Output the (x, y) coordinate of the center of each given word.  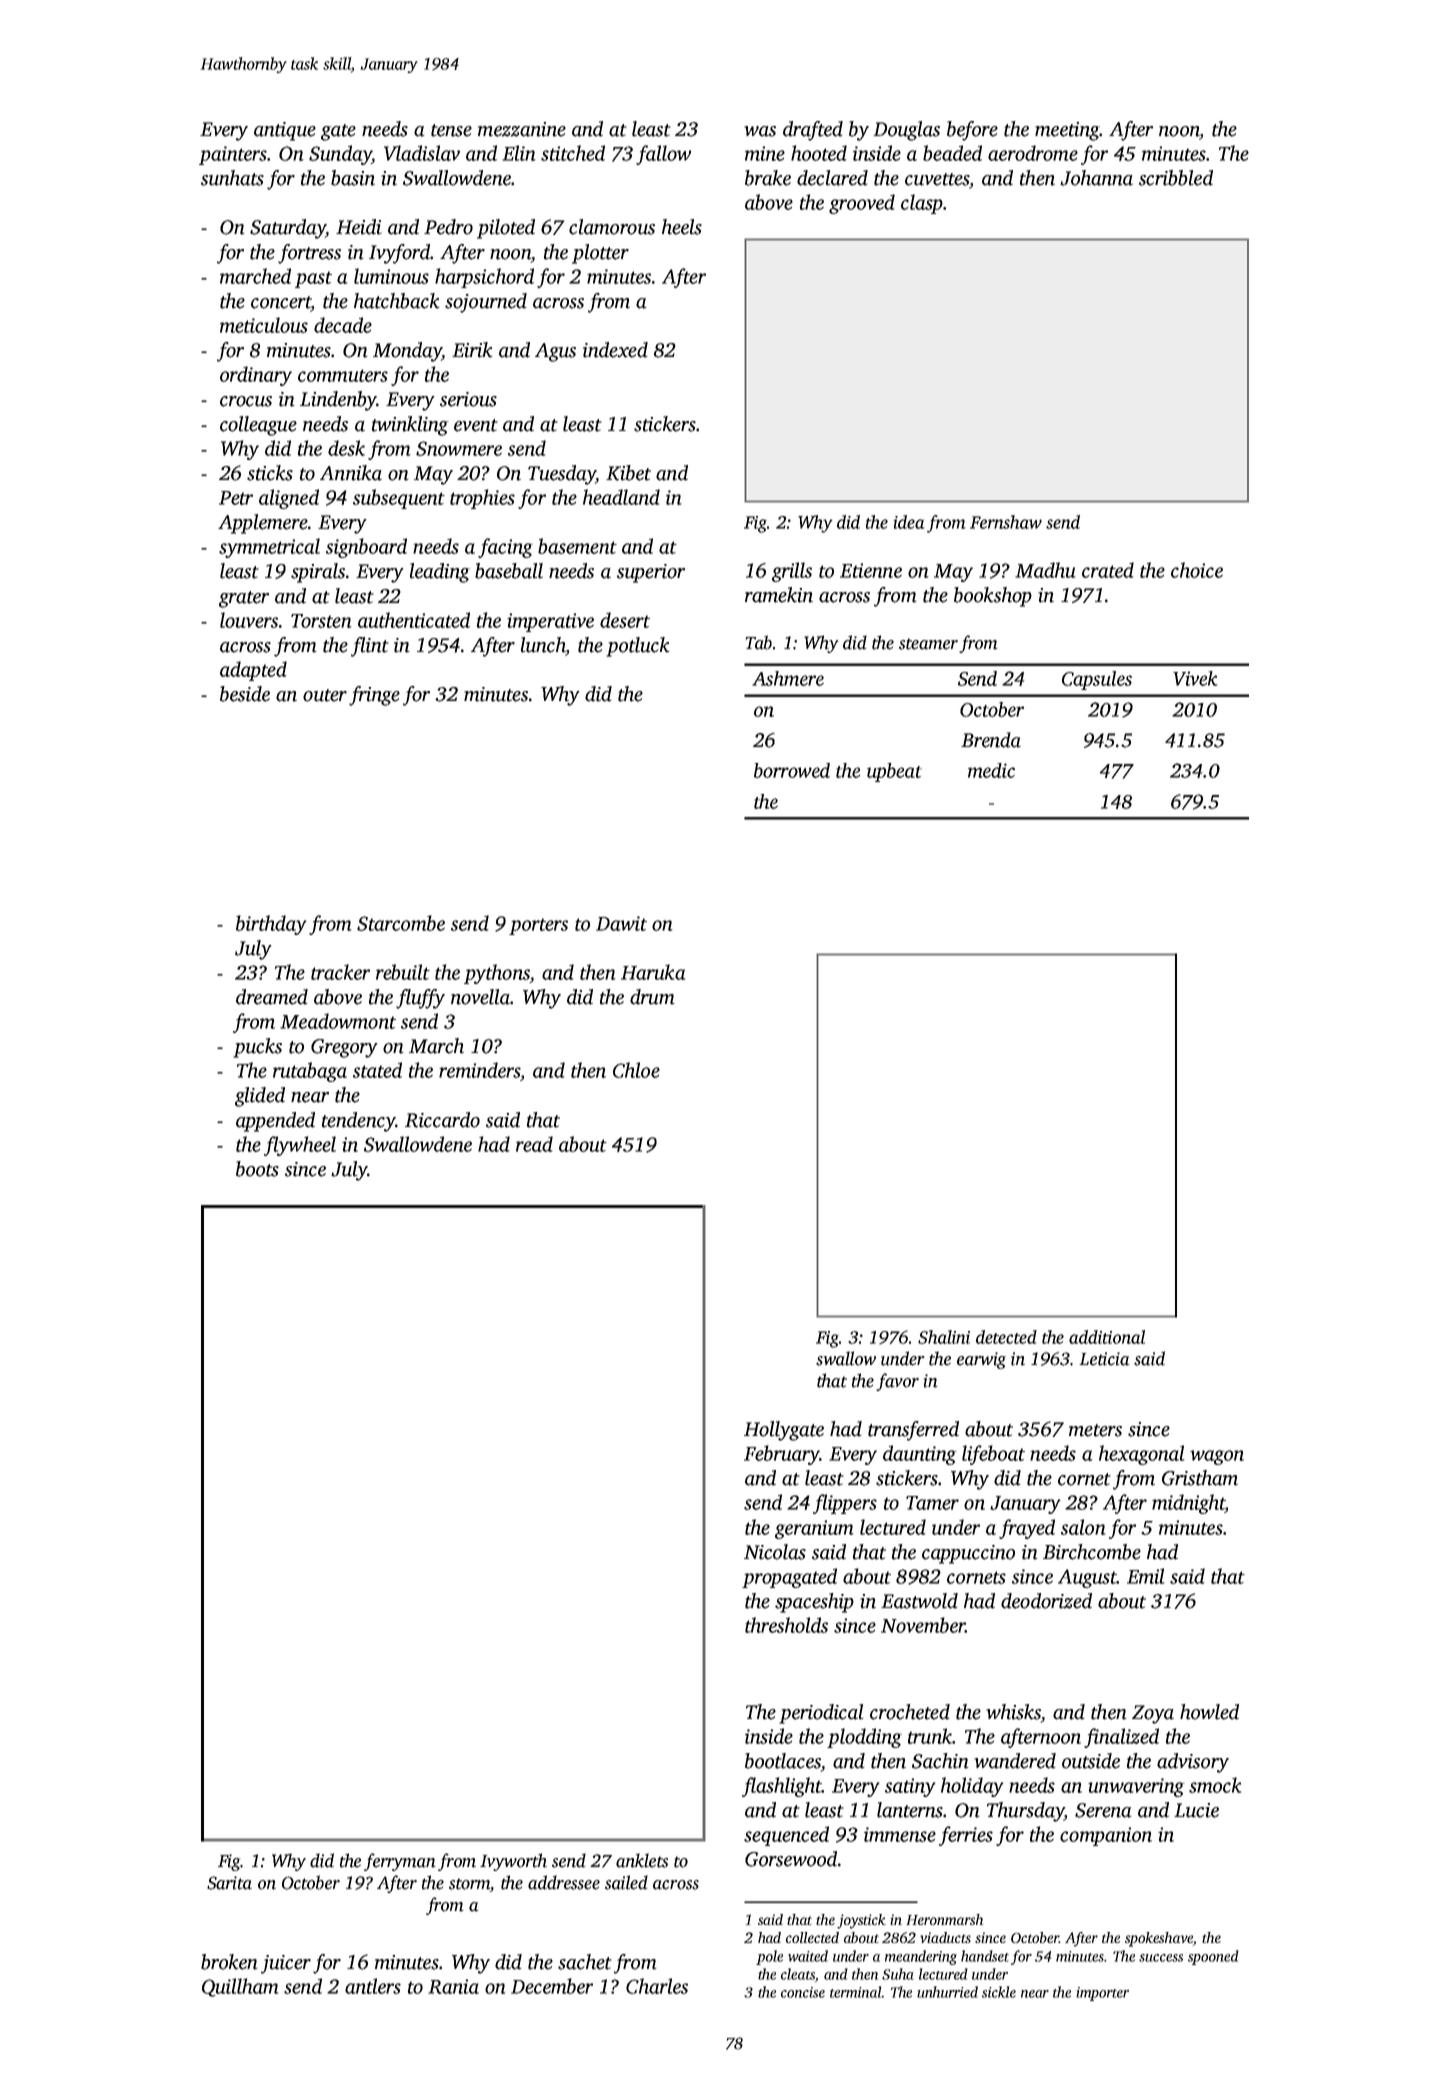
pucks (257, 1048)
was (760, 131)
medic (991, 770)
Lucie (1196, 1810)
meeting (1067, 131)
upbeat (894, 772)
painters (233, 155)
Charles (657, 1986)
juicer (286, 1964)
